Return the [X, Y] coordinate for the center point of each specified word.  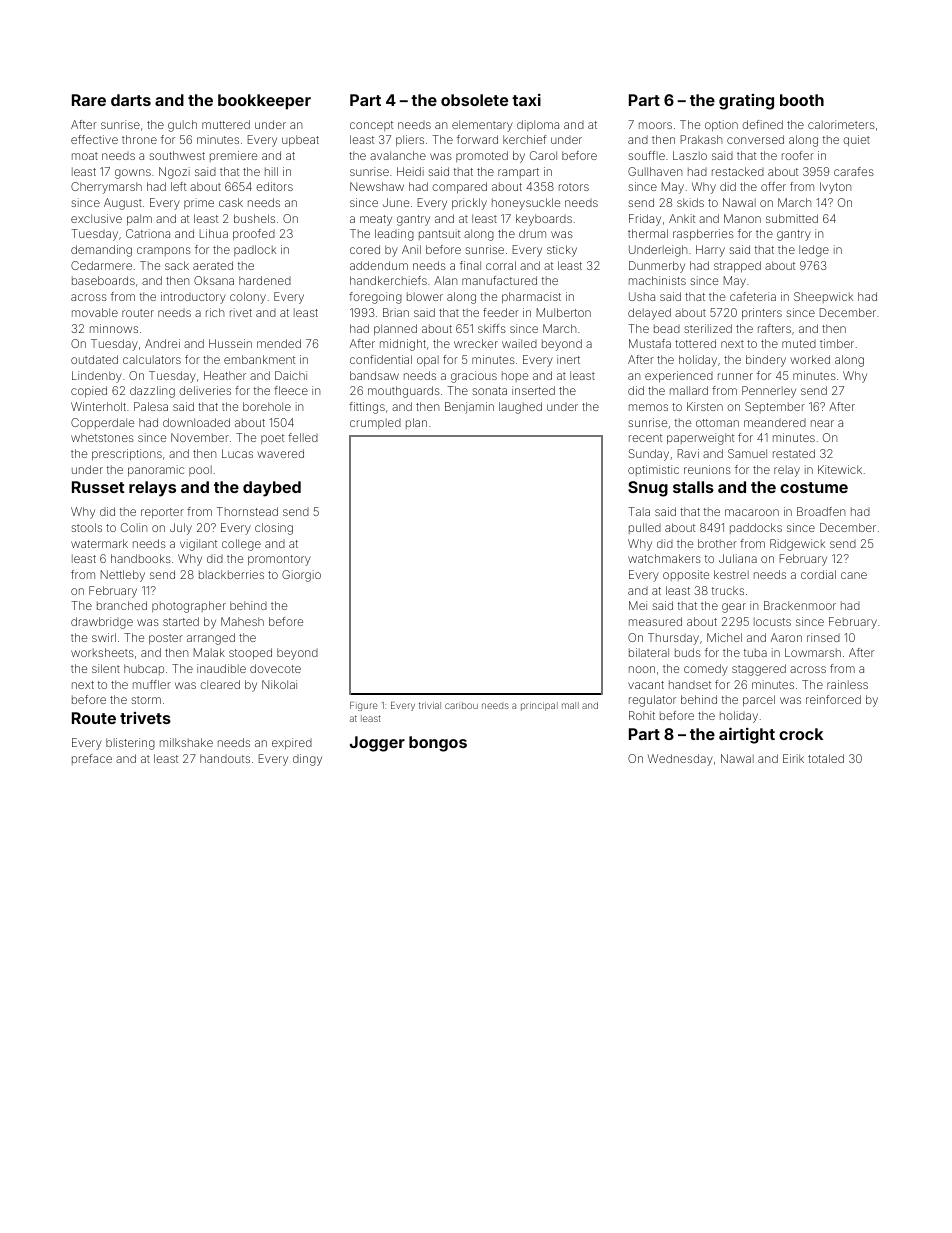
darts [131, 100]
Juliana [738, 558]
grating [746, 102]
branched [122, 605]
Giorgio [301, 576]
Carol [543, 155]
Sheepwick [823, 297]
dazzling [152, 392]
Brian [396, 312]
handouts [225, 758]
